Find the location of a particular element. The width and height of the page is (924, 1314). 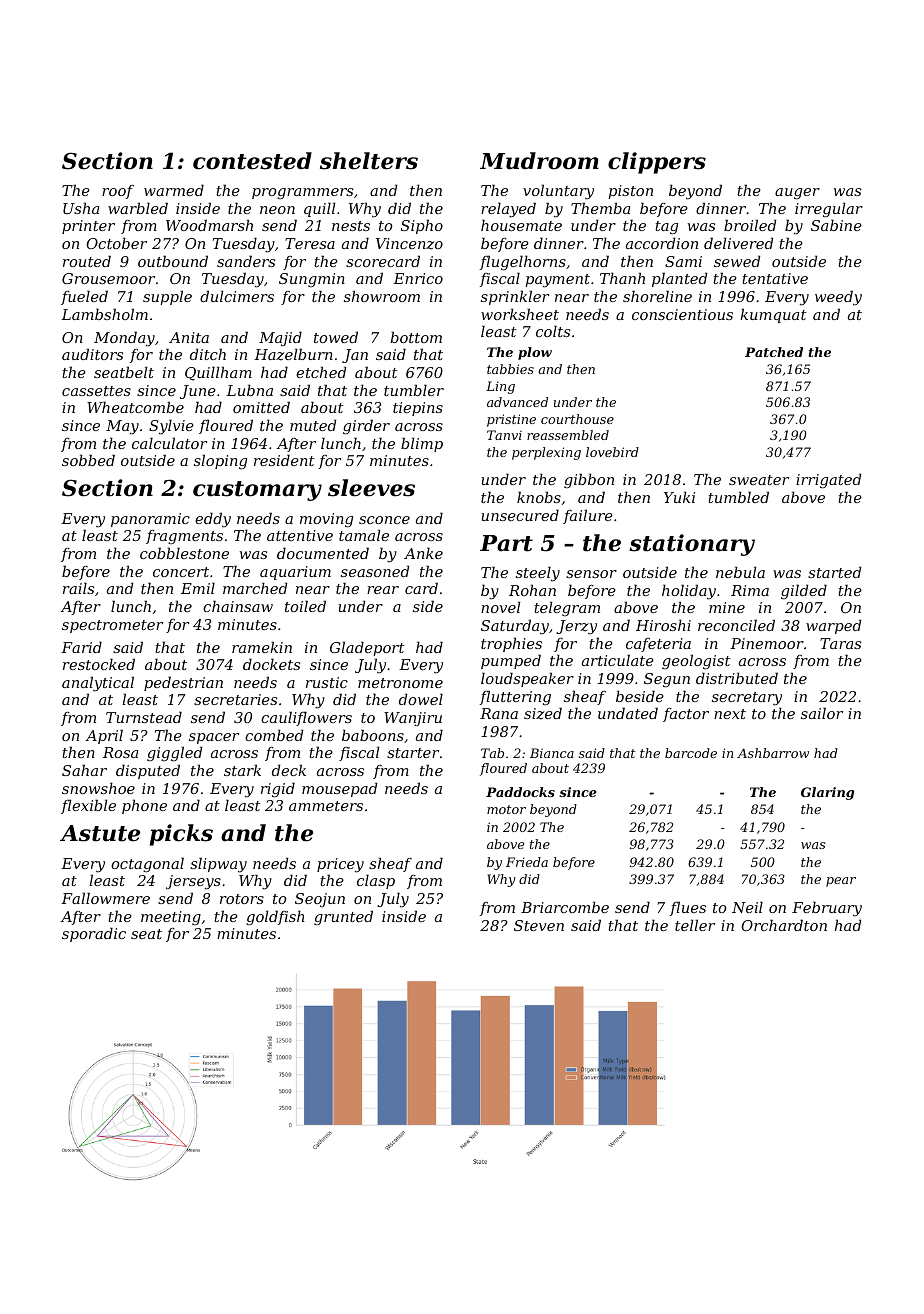

auger is located at coordinates (797, 194).
